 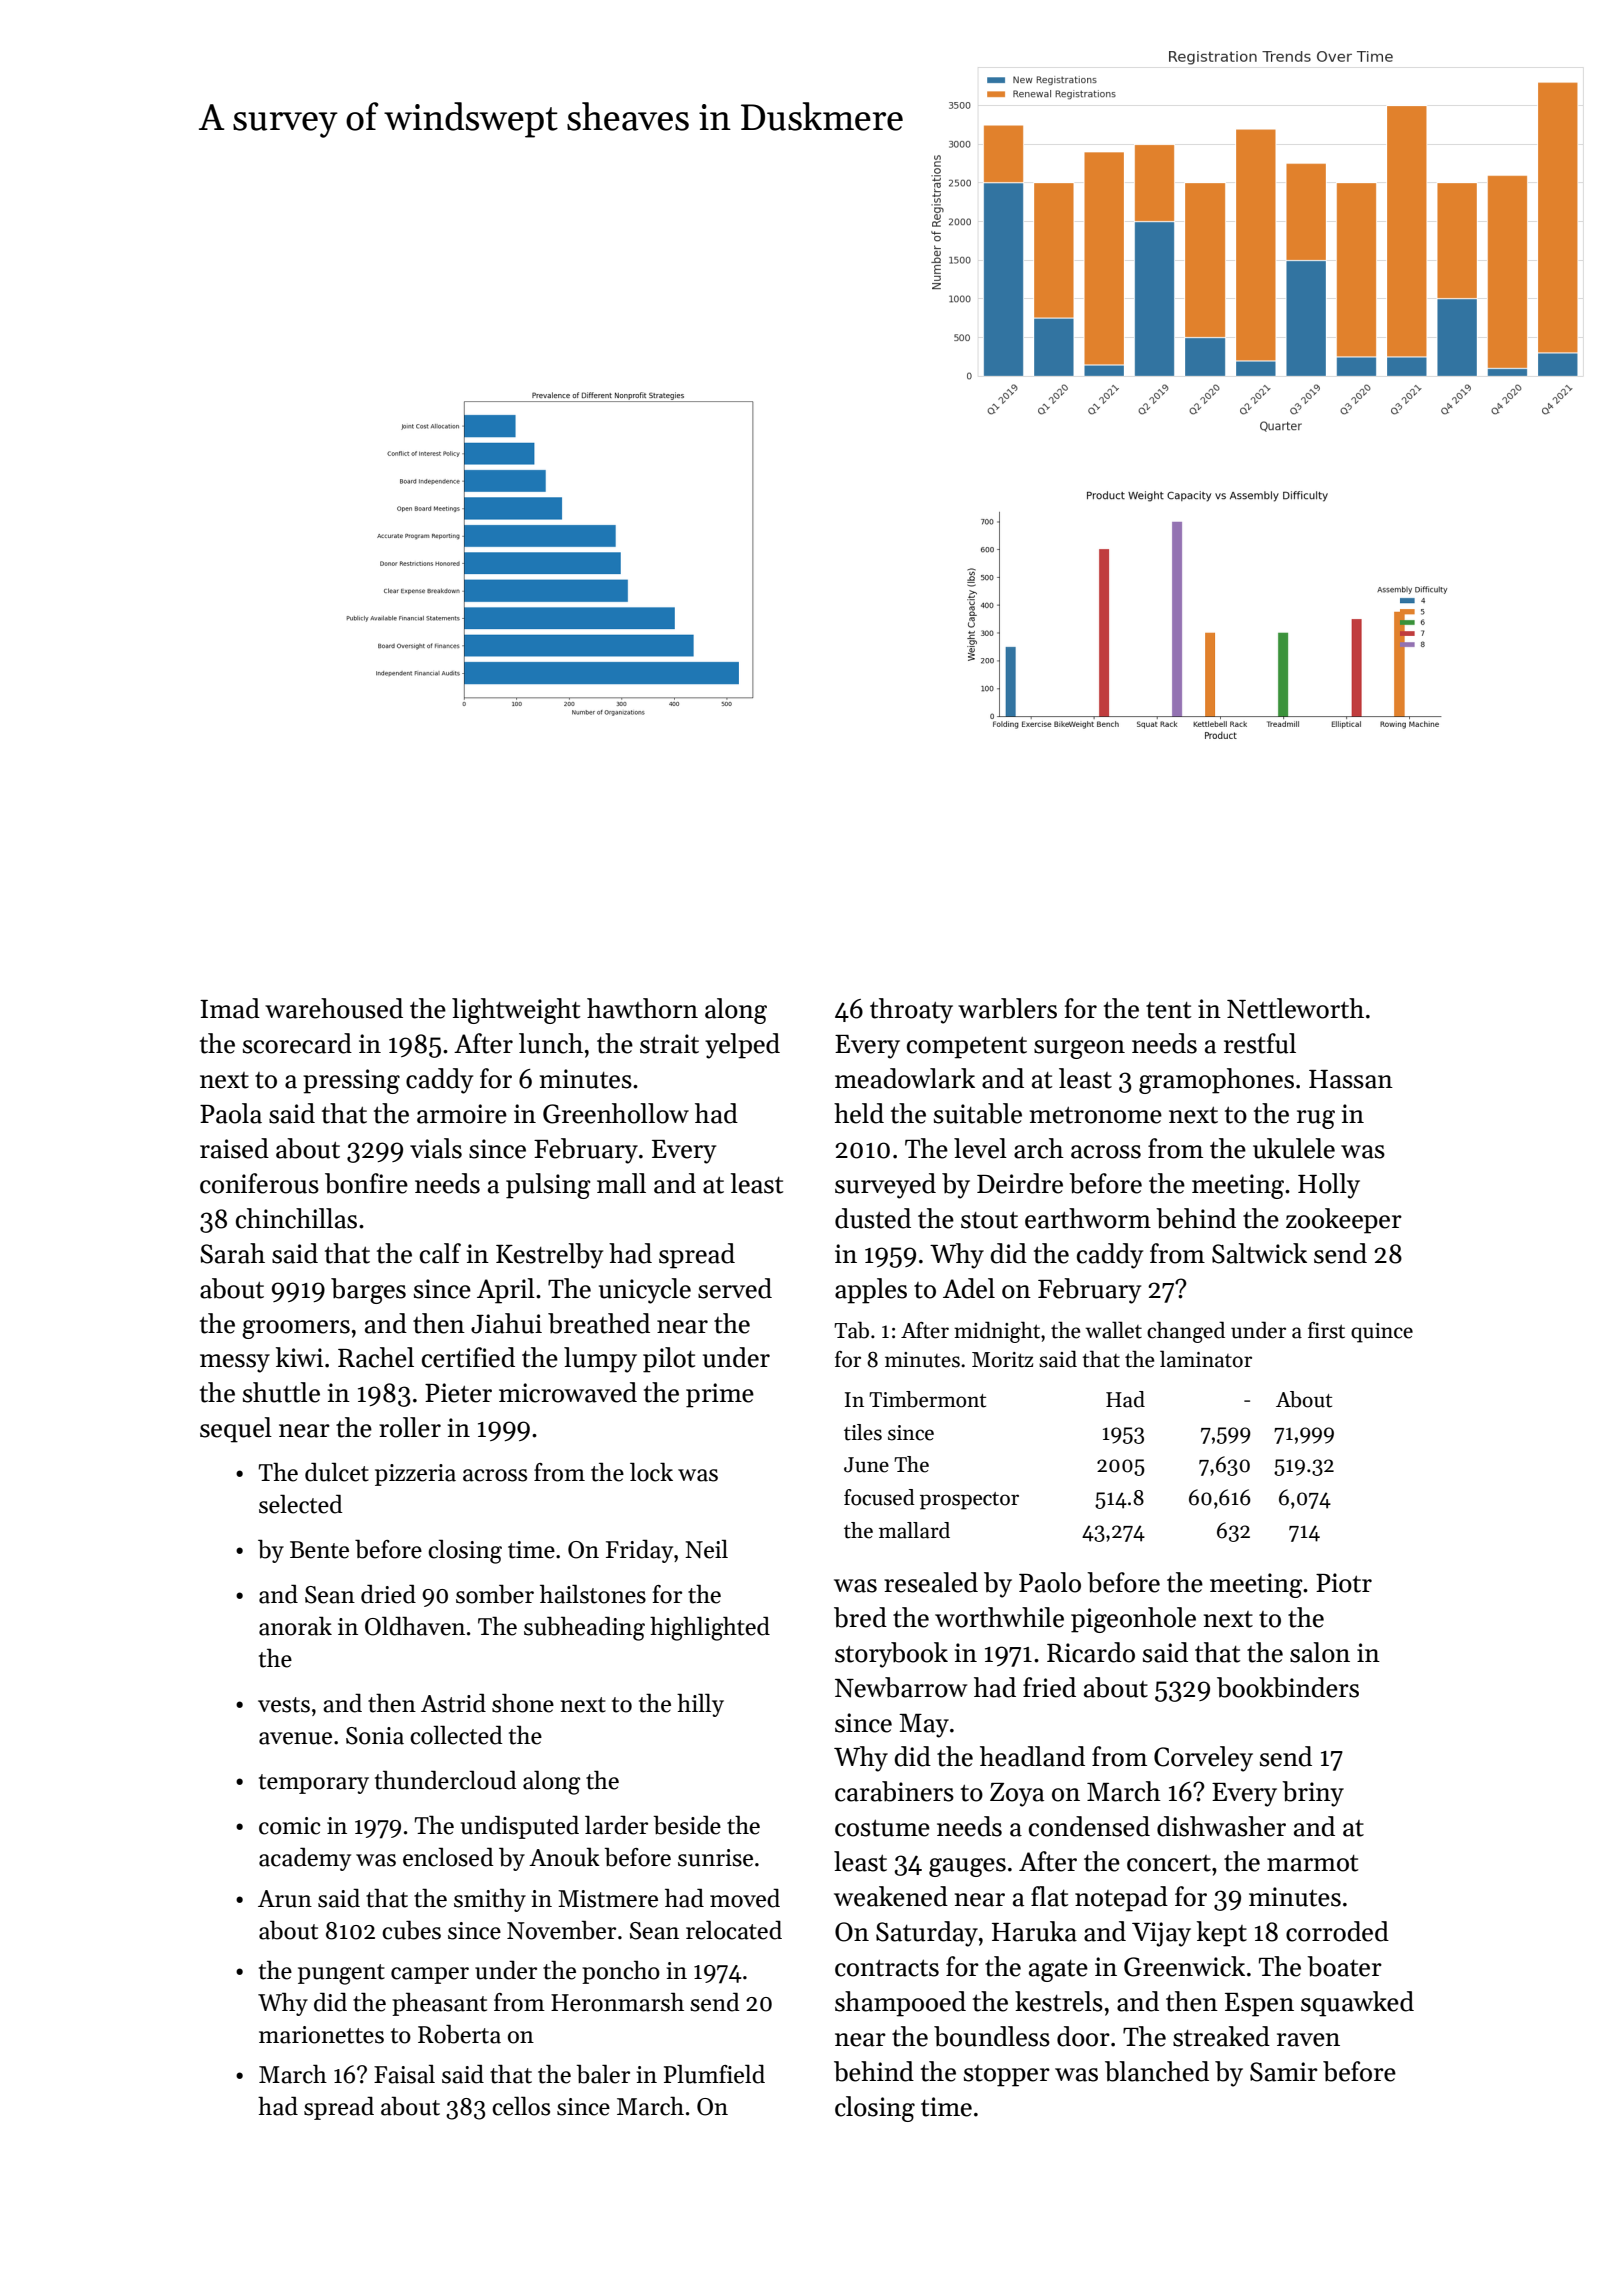 What do you see at coordinates (669, 1044) in the screenshot?
I see `strait` at bounding box center [669, 1044].
